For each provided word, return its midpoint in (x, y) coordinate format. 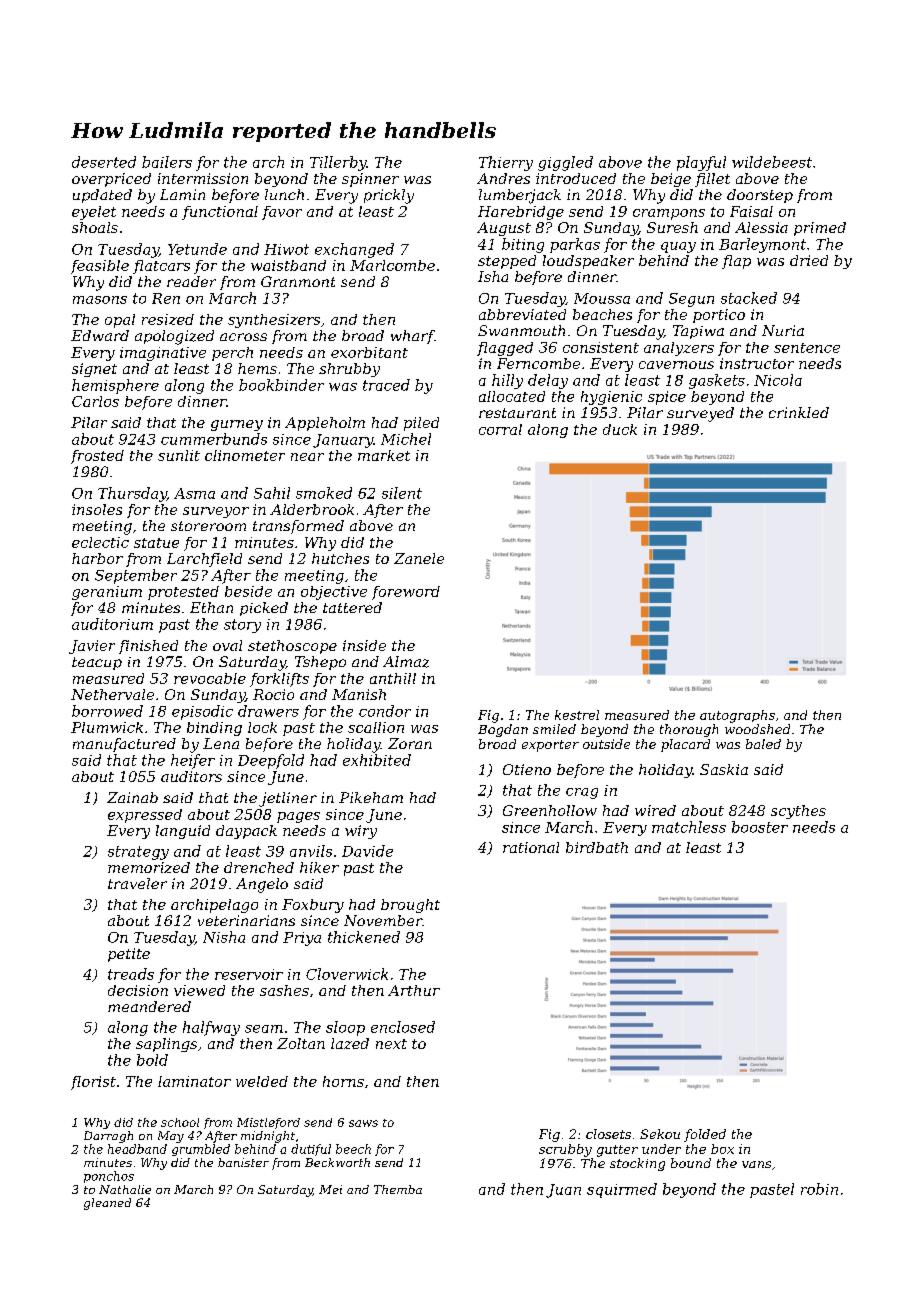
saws (363, 1123)
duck (620, 429)
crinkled (799, 412)
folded (705, 1135)
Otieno (527, 769)
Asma (194, 493)
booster (760, 827)
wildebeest (772, 162)
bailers (167, 162)
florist (93, 1083)
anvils (311, 851)
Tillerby (338, 163)
